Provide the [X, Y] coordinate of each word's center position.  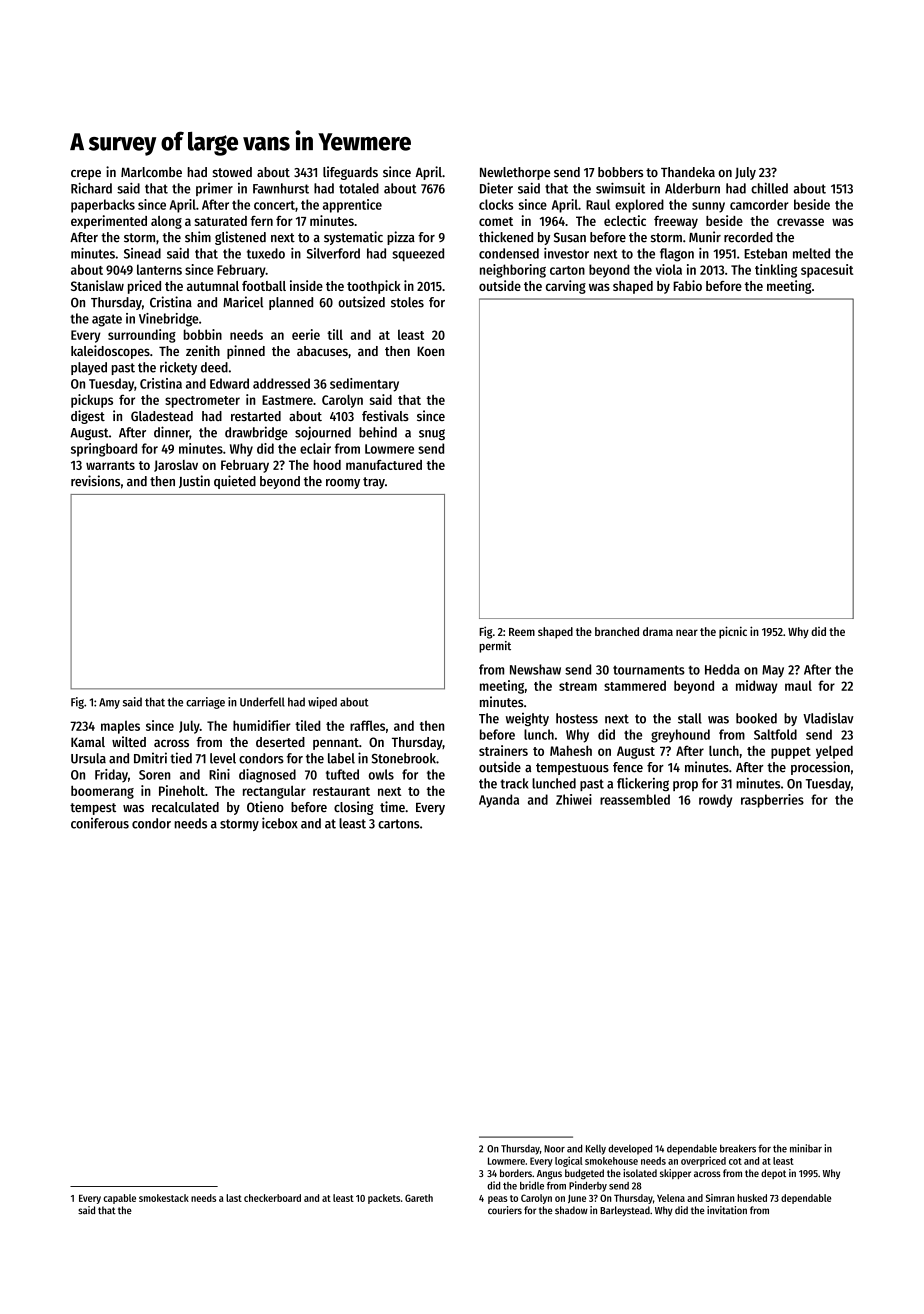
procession [820, 768]
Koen [430, 351]
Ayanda [499, 801]
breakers [738, 1148]
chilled [769, 188]
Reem [522, 632]
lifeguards [350, 173]
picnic [733, 632]
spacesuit [827, 271]
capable [119, 1199]
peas [498, 1200]
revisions [95, 481]
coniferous [100, 823]
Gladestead [162, 416]
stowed [232, 172]
